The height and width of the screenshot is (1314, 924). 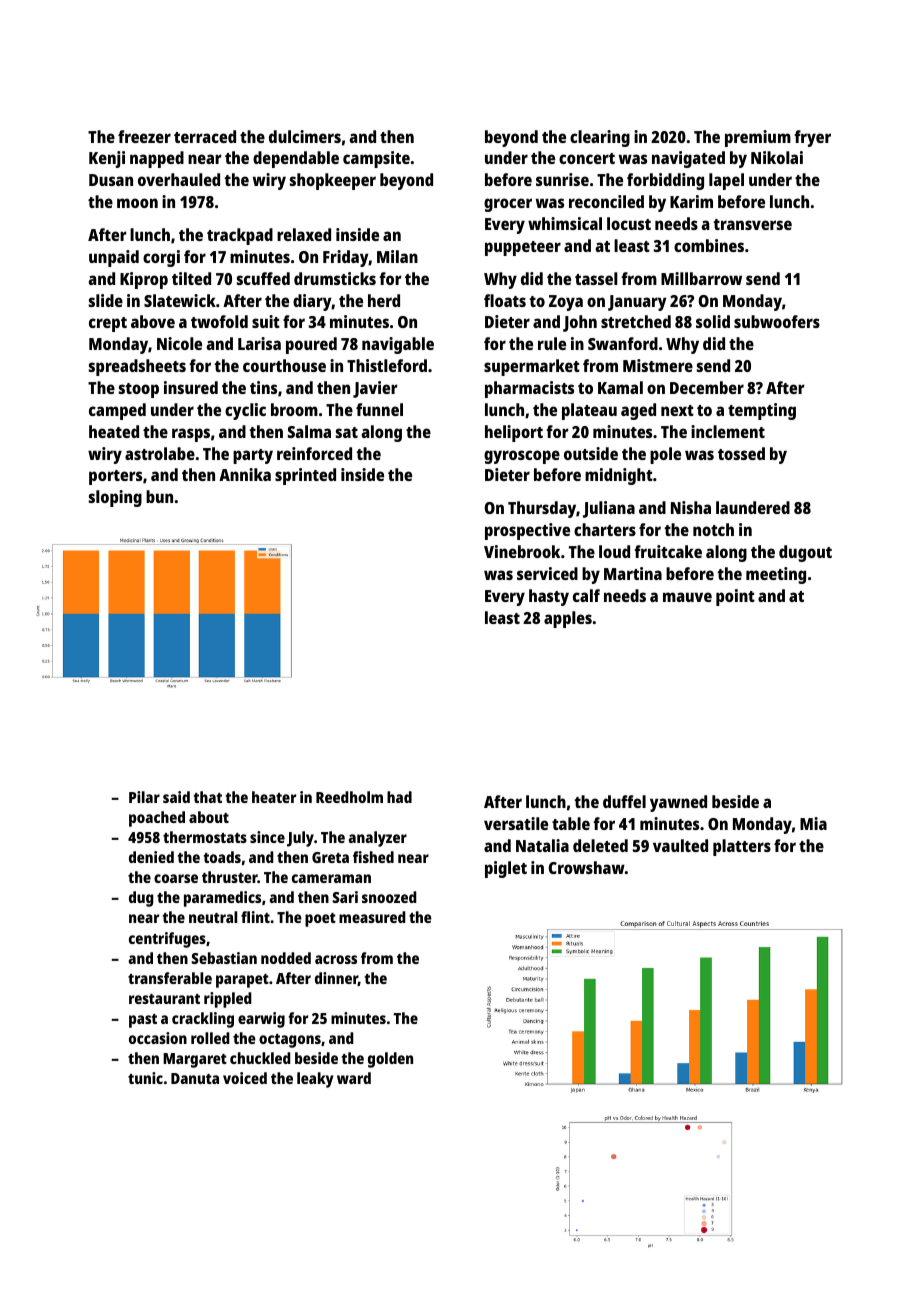 What do you see at coordinates (758, 138) in the screenshot?
I see `premium` at bounding box center [758, 138].
